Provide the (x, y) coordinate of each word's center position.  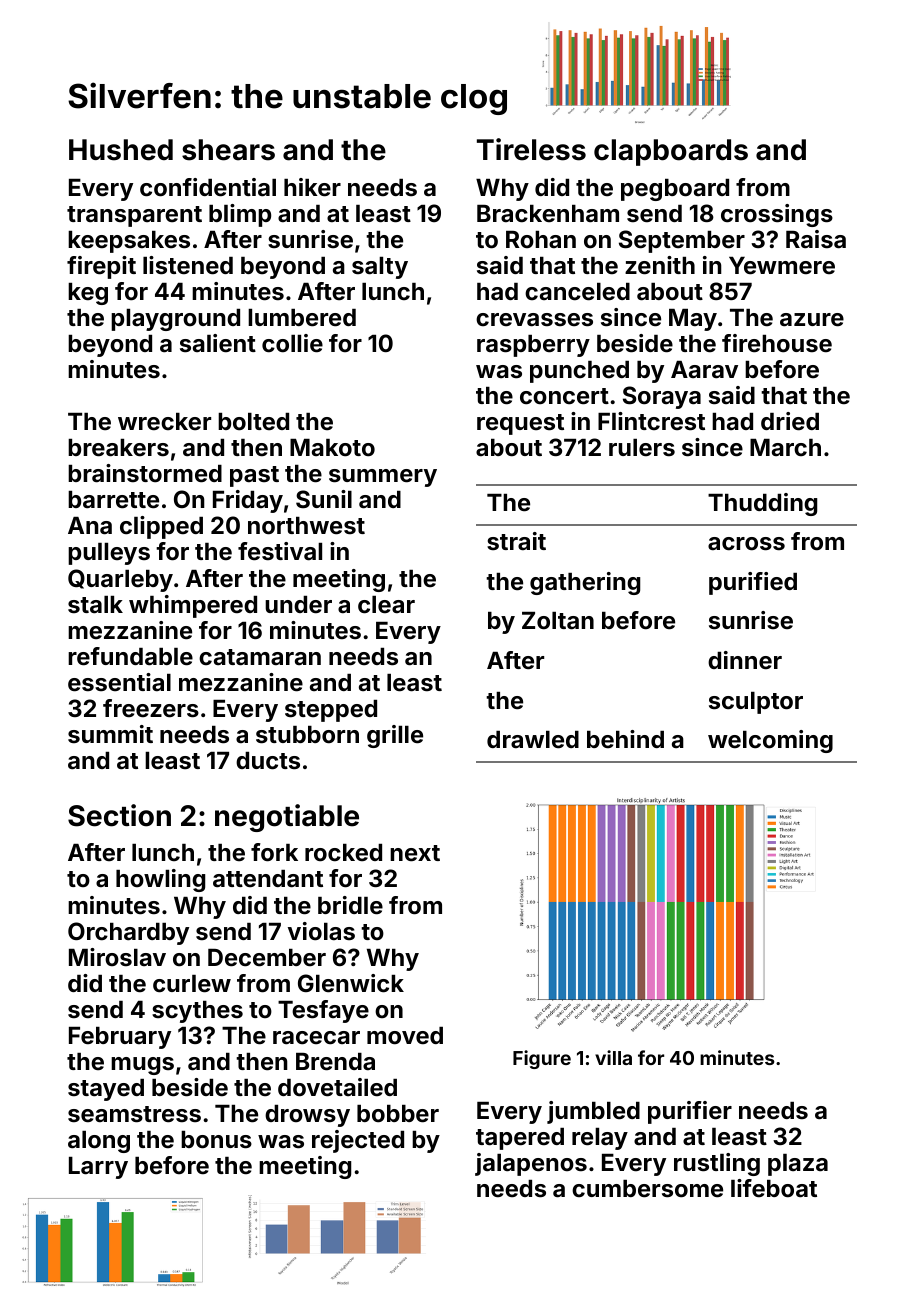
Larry (98, 1168)
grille (395, 736)
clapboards (671, 152)
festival (280, 551)
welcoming (770, 741)
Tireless (531, 149)
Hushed (121, 150)
